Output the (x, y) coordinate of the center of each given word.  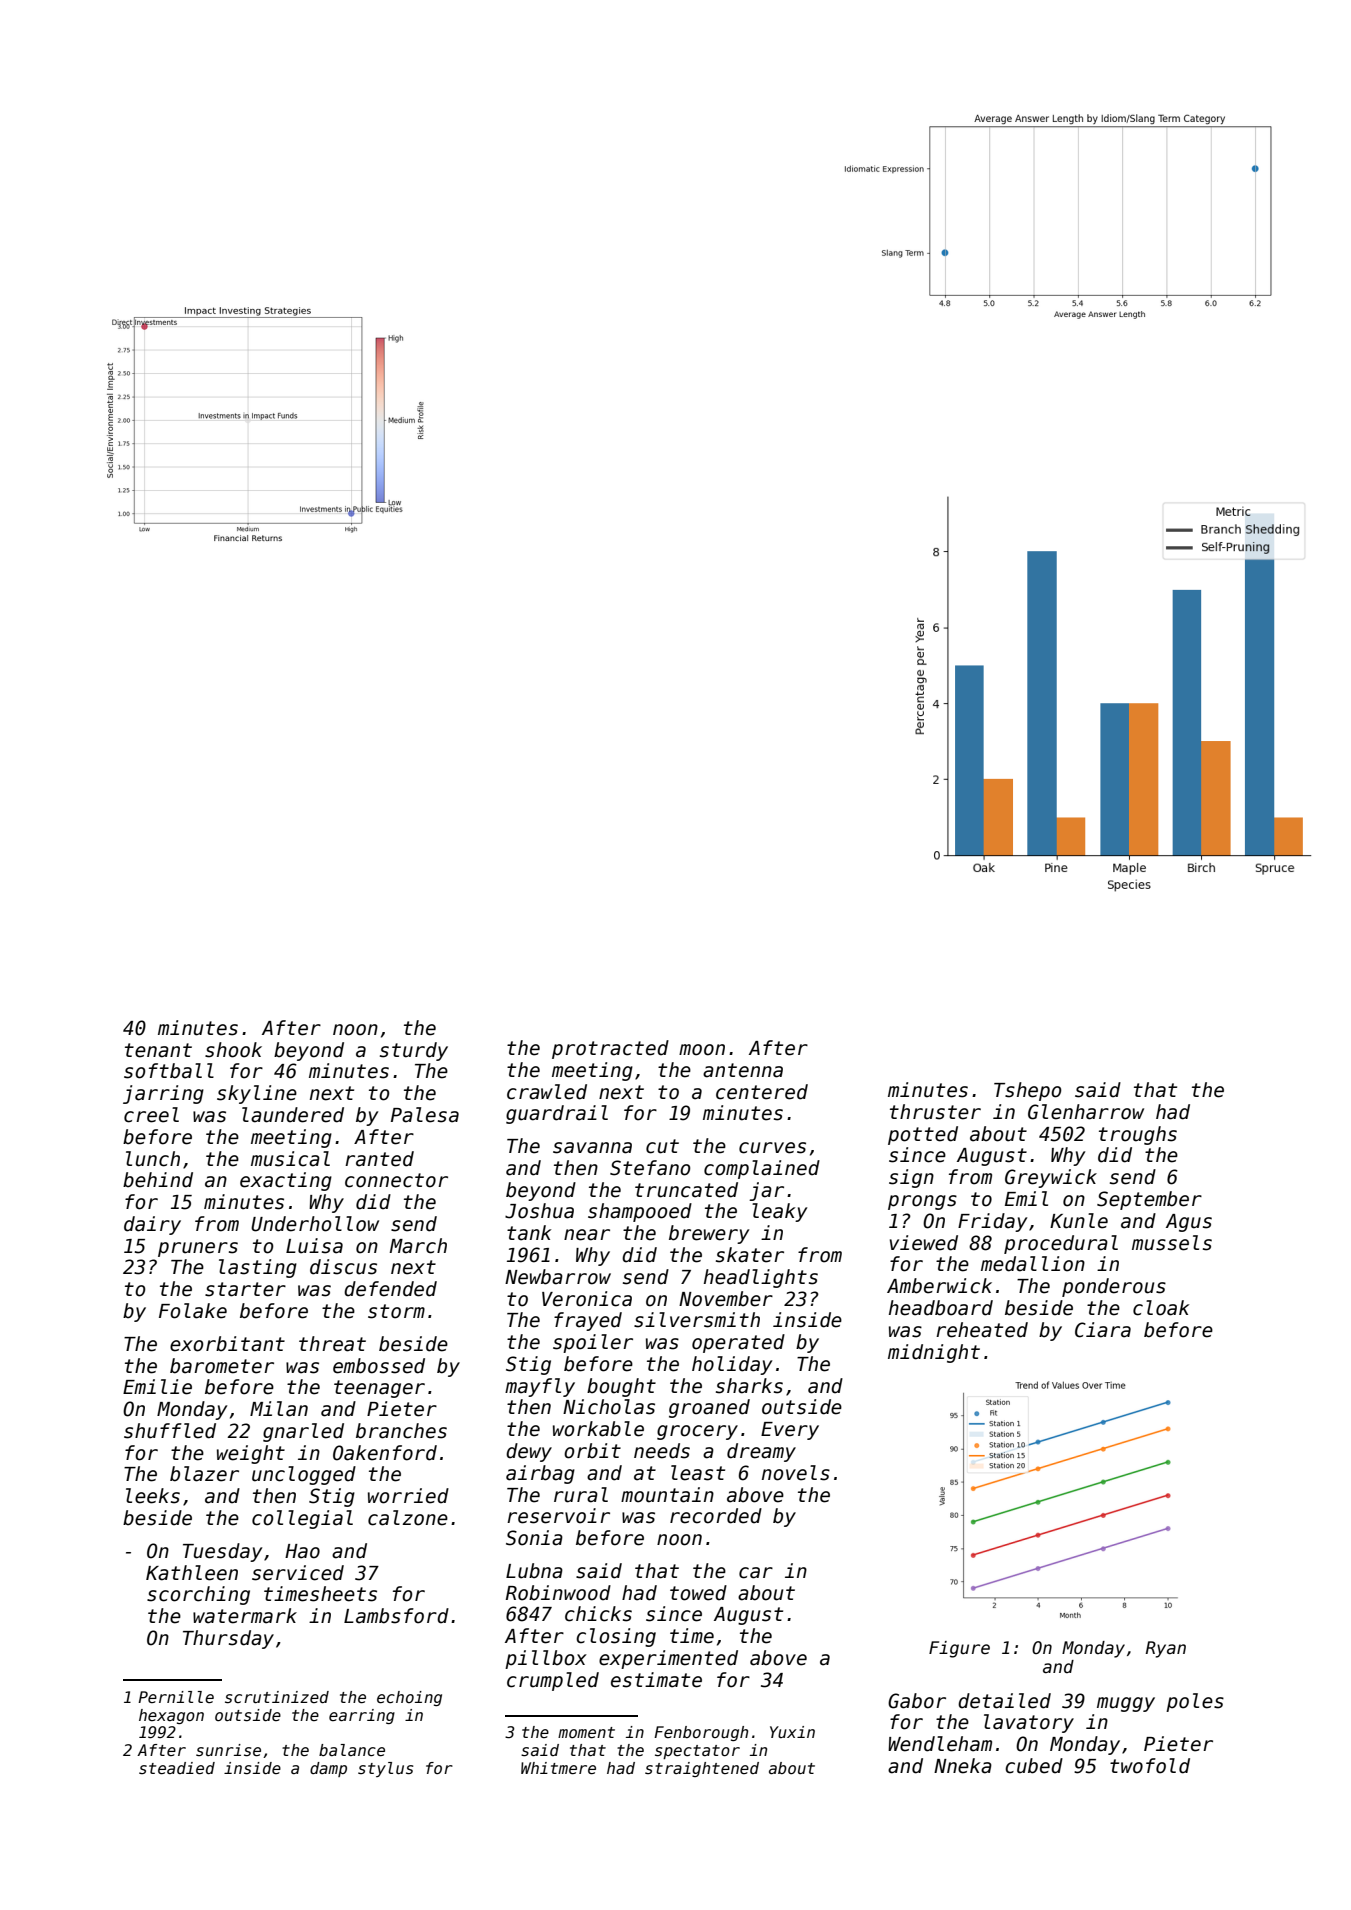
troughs (1138, 1135)
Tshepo (1028, 1091)
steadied (177, 1768)
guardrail (557, 1114)
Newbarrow (558, 1277)
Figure (959, 1649)
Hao (302, 1551)
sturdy (414, 1051)
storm (396, 1311)
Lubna (534, 1571)
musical (290, 1159)
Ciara (1103, 1330)
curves (772, 1148)
